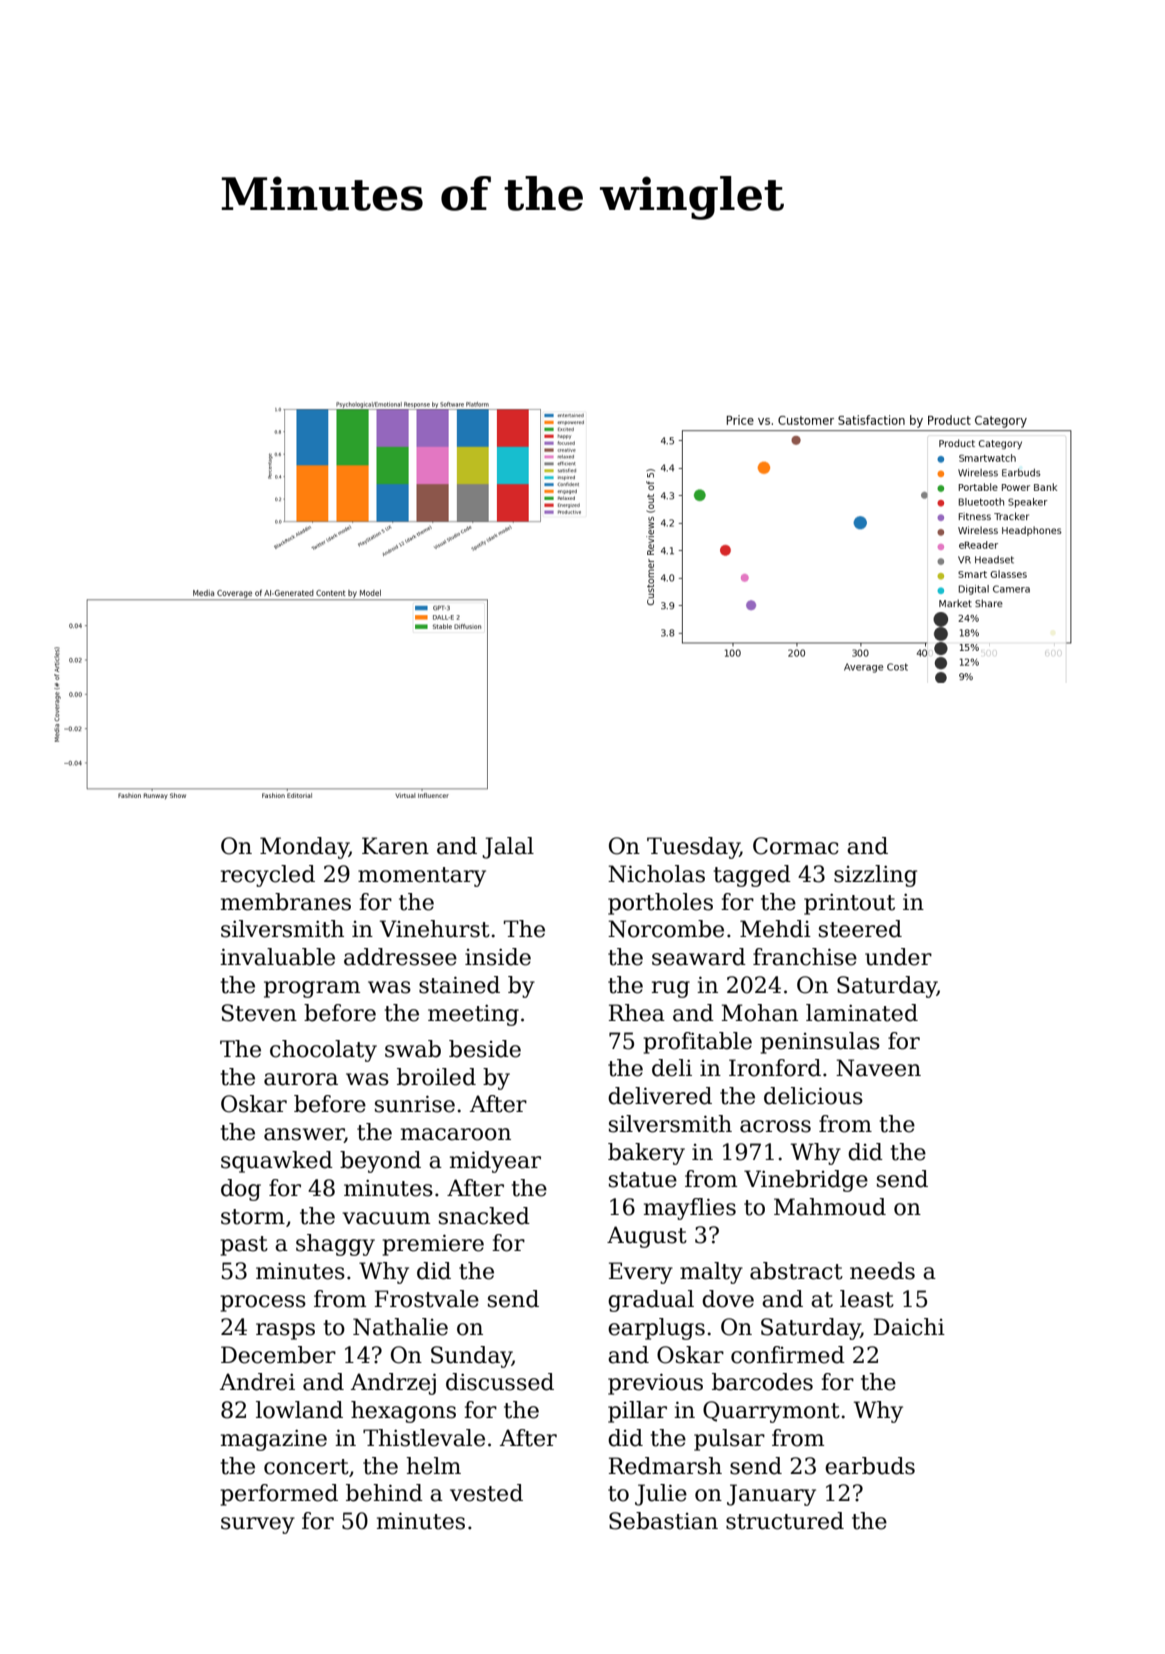 The height and width of the screenshot is (1654, 1165). I want to click on helm, so click(433, 1466).
